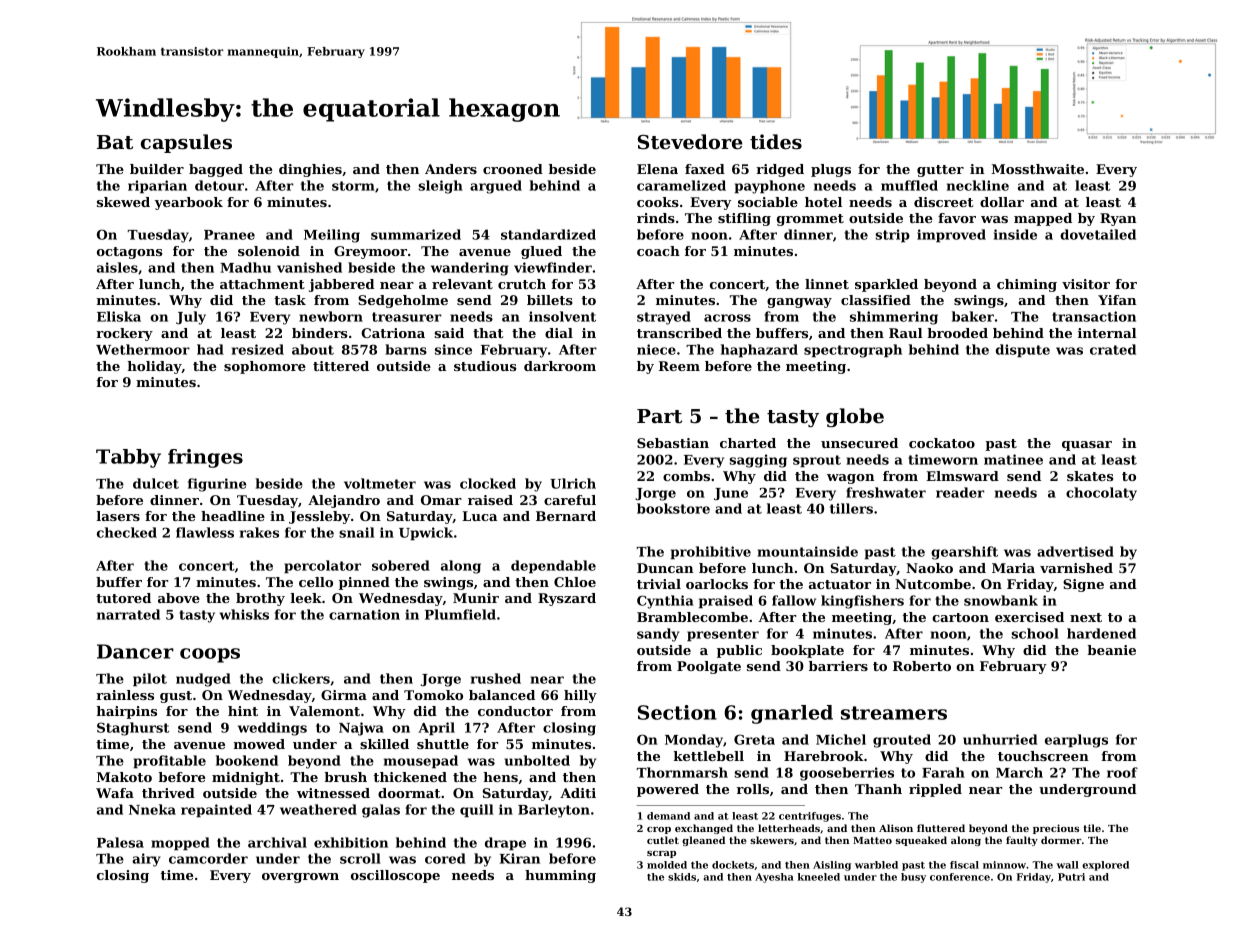 The height and width of the screenshot is (952, 1233). What do you see at coordinates (658, 251) in the screenshot?
I see `coach` at bounding box center [658, 251].
